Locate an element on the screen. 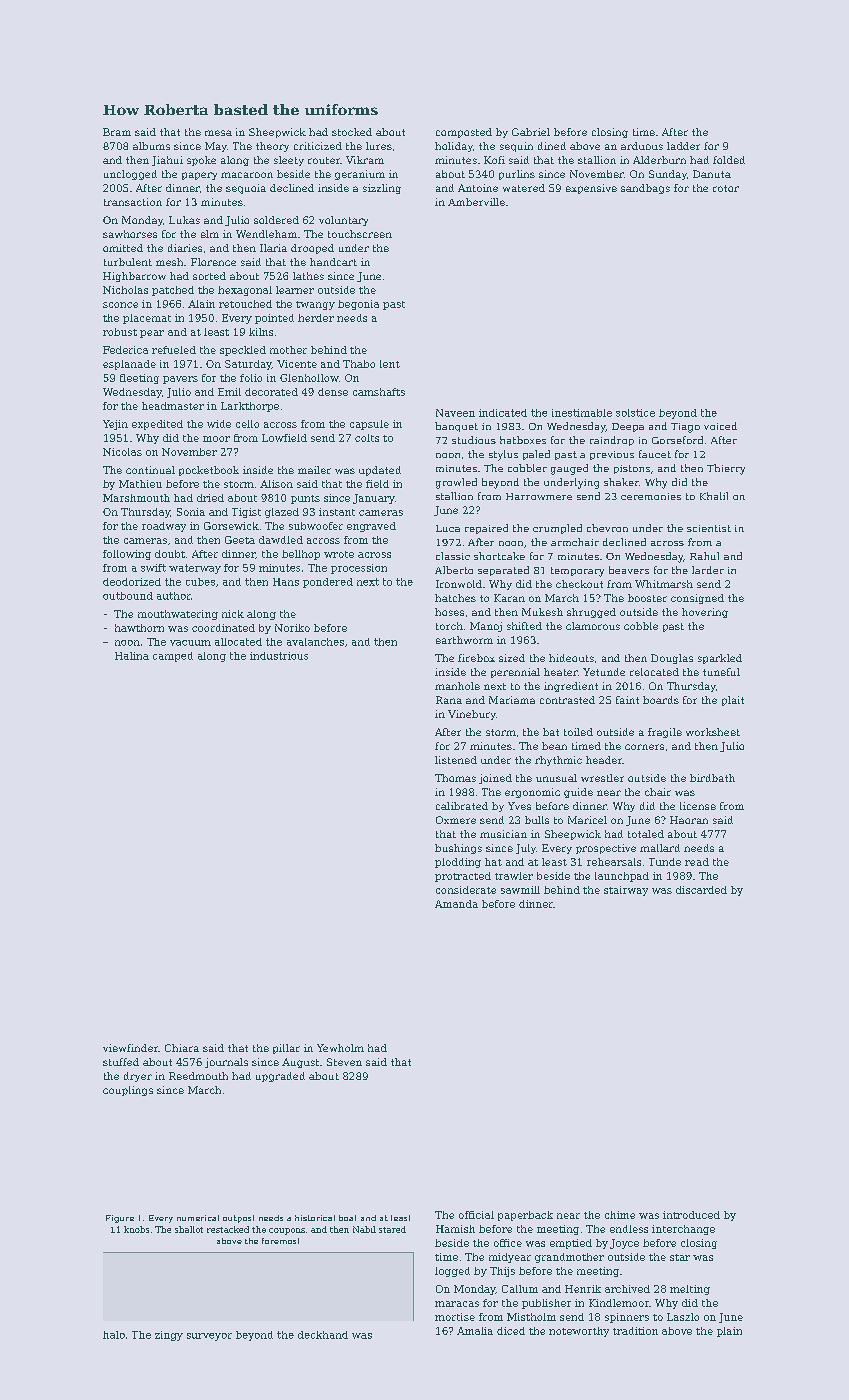 The width and height of the screenshot is (849, 1400). Gorseford is located at coordinates (677, 440).
